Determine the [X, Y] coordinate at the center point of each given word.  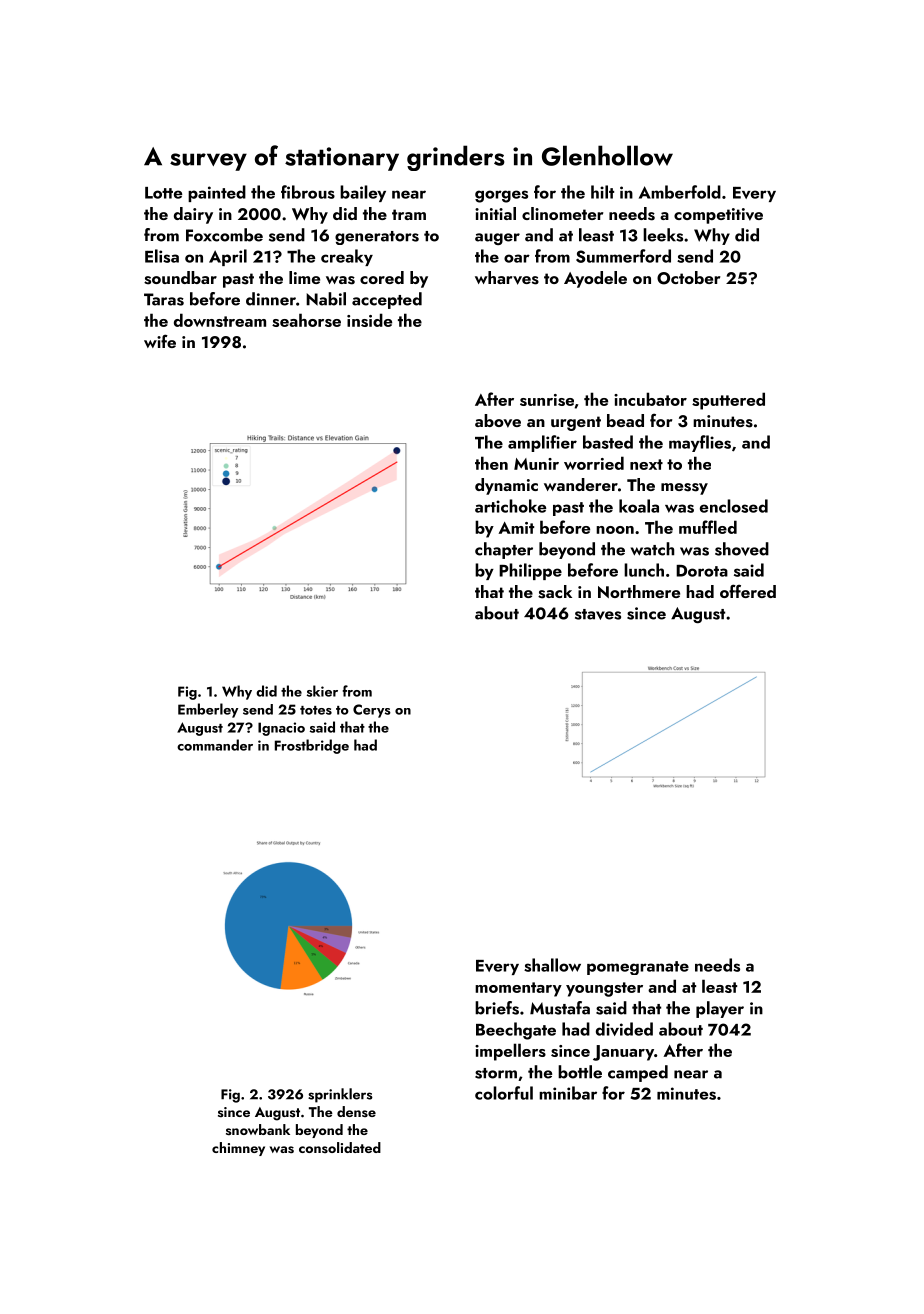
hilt [602, 192]
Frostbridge [312, 746]
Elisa [162, 256]
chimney [238, 1149]
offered [748, 591]
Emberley [208, 710]
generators [377, 238]
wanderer [581, 484]
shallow [552, 965]
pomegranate [638, 968]
